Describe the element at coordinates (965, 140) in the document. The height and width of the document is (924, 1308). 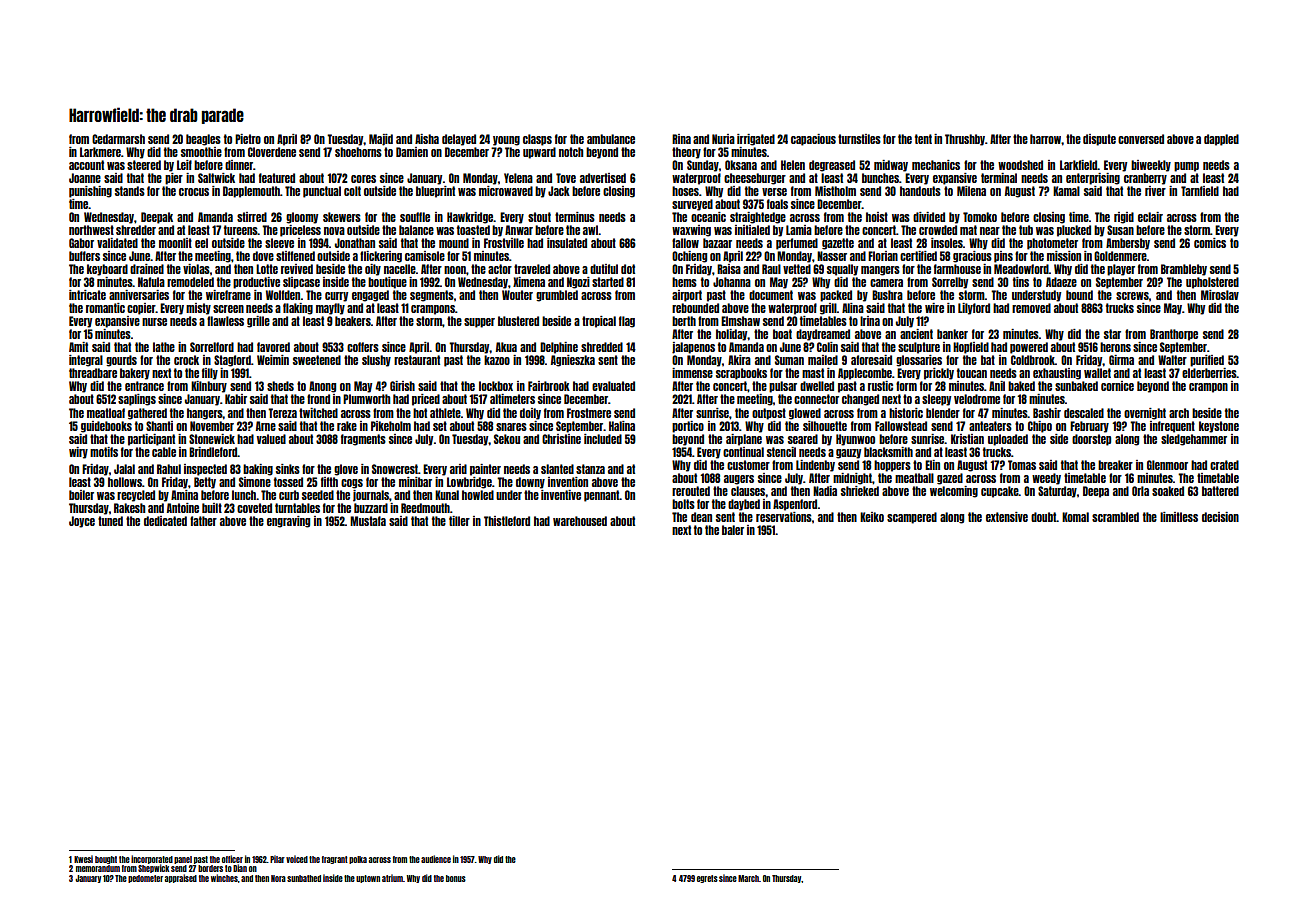
I see `Thrushby` at that location.
